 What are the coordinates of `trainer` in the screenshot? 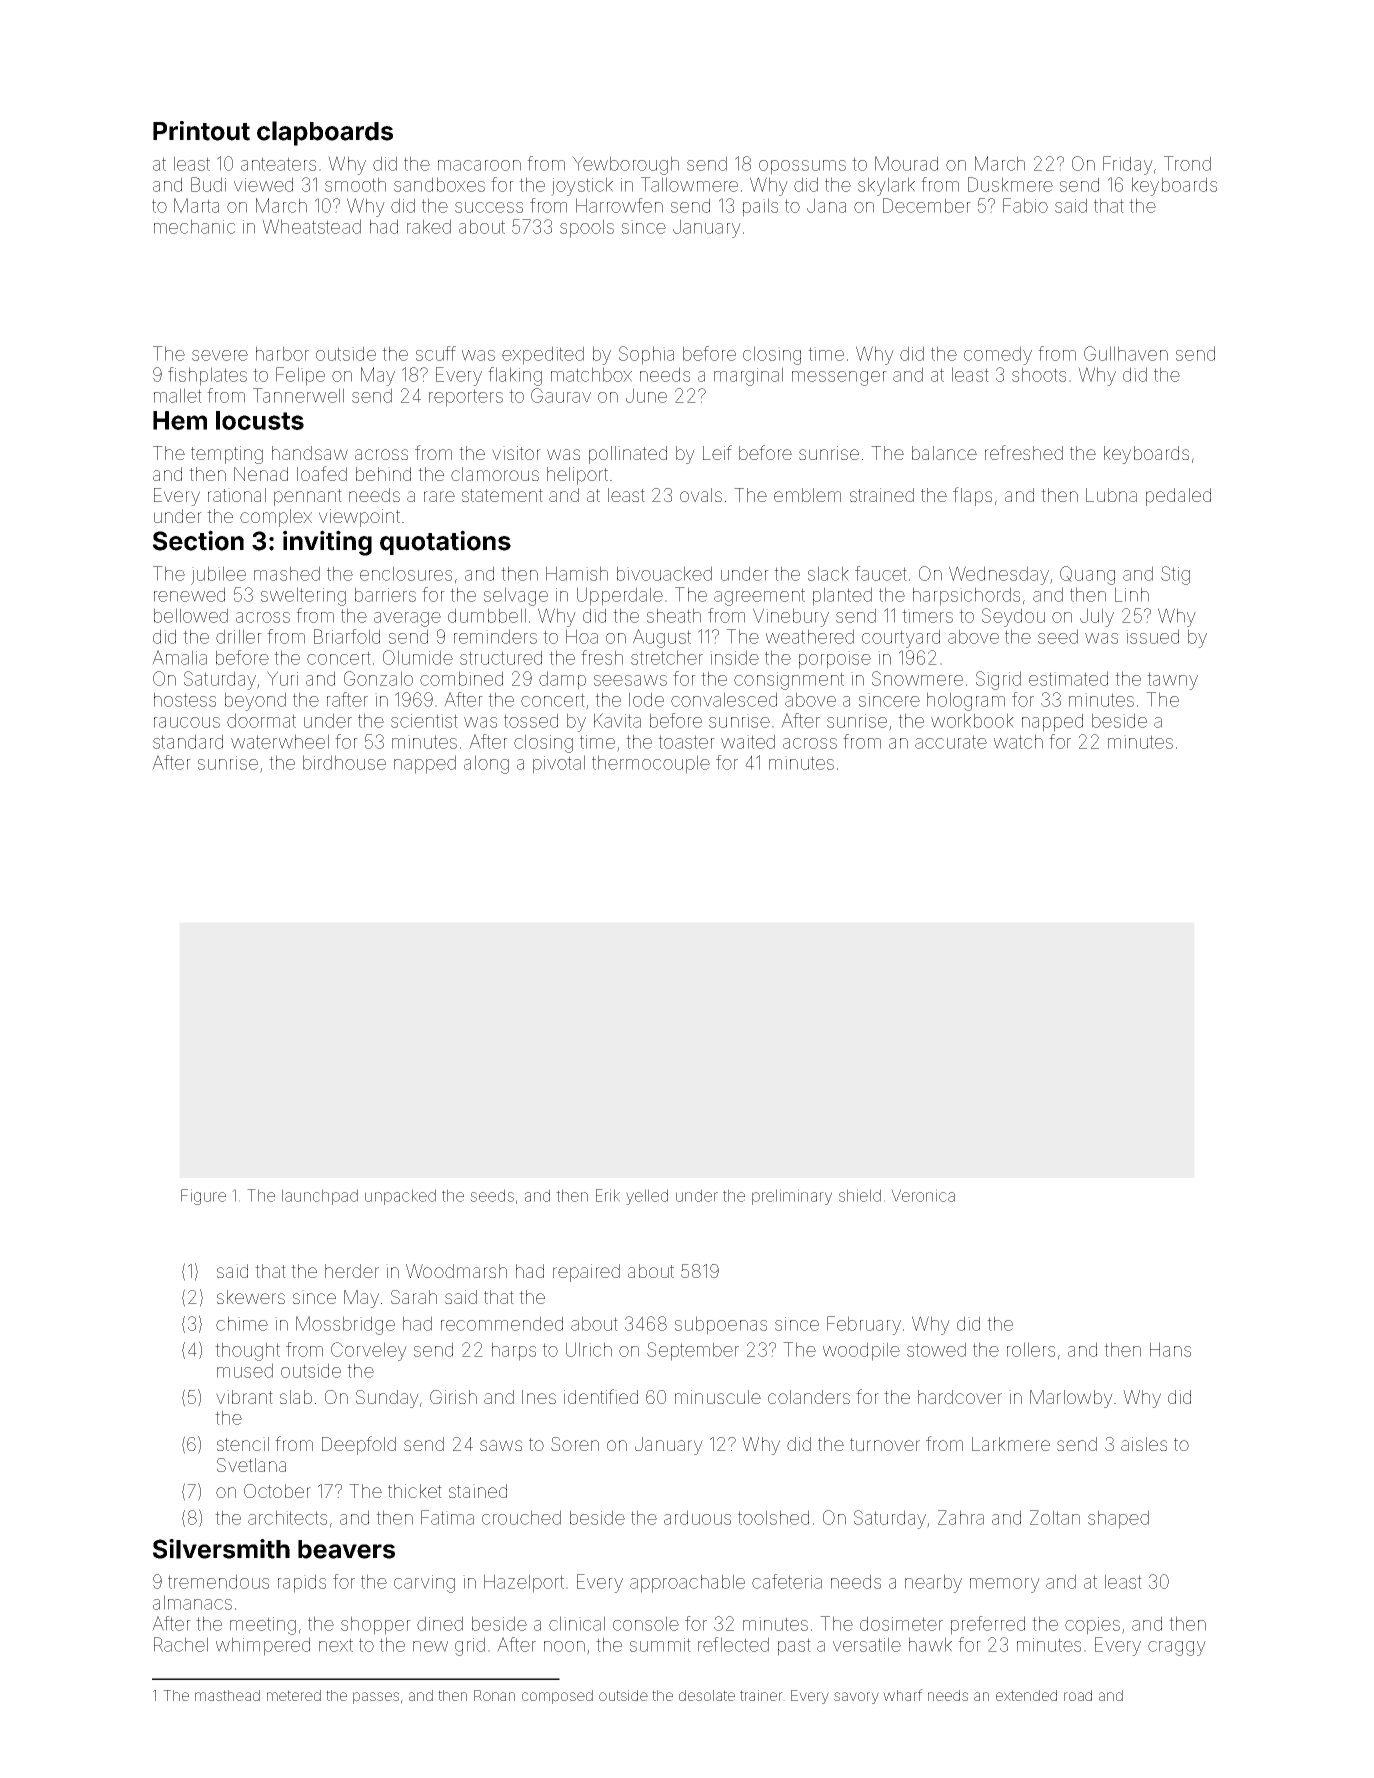 It's located at (761, 1695).
